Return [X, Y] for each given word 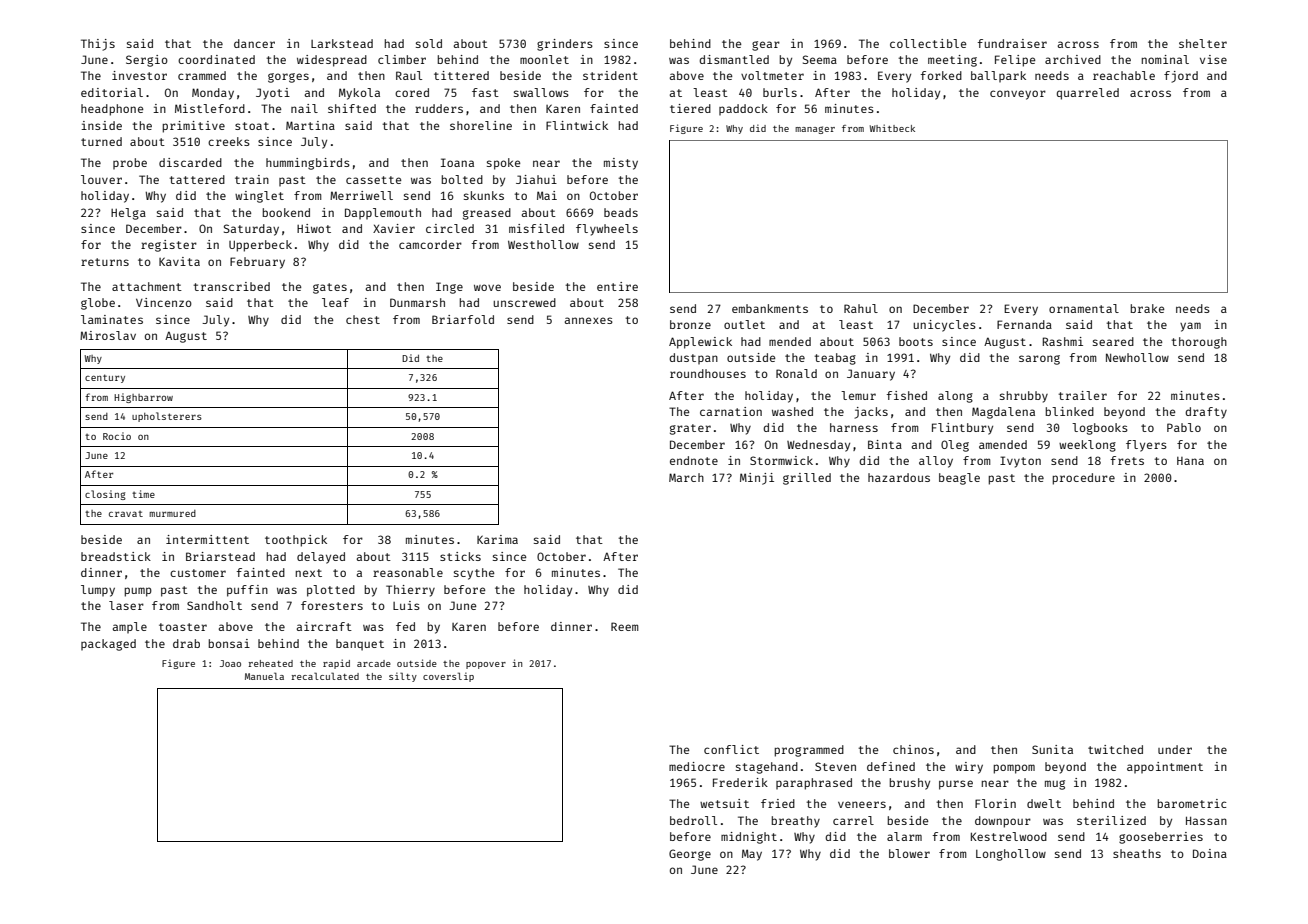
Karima [497, 539]
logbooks [1100, 429]
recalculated [325, 676]
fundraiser [1012, 43]
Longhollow [1011, 855]
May [752, 855]
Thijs [98, 45]
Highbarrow [143, 398]
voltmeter [772, 75]
